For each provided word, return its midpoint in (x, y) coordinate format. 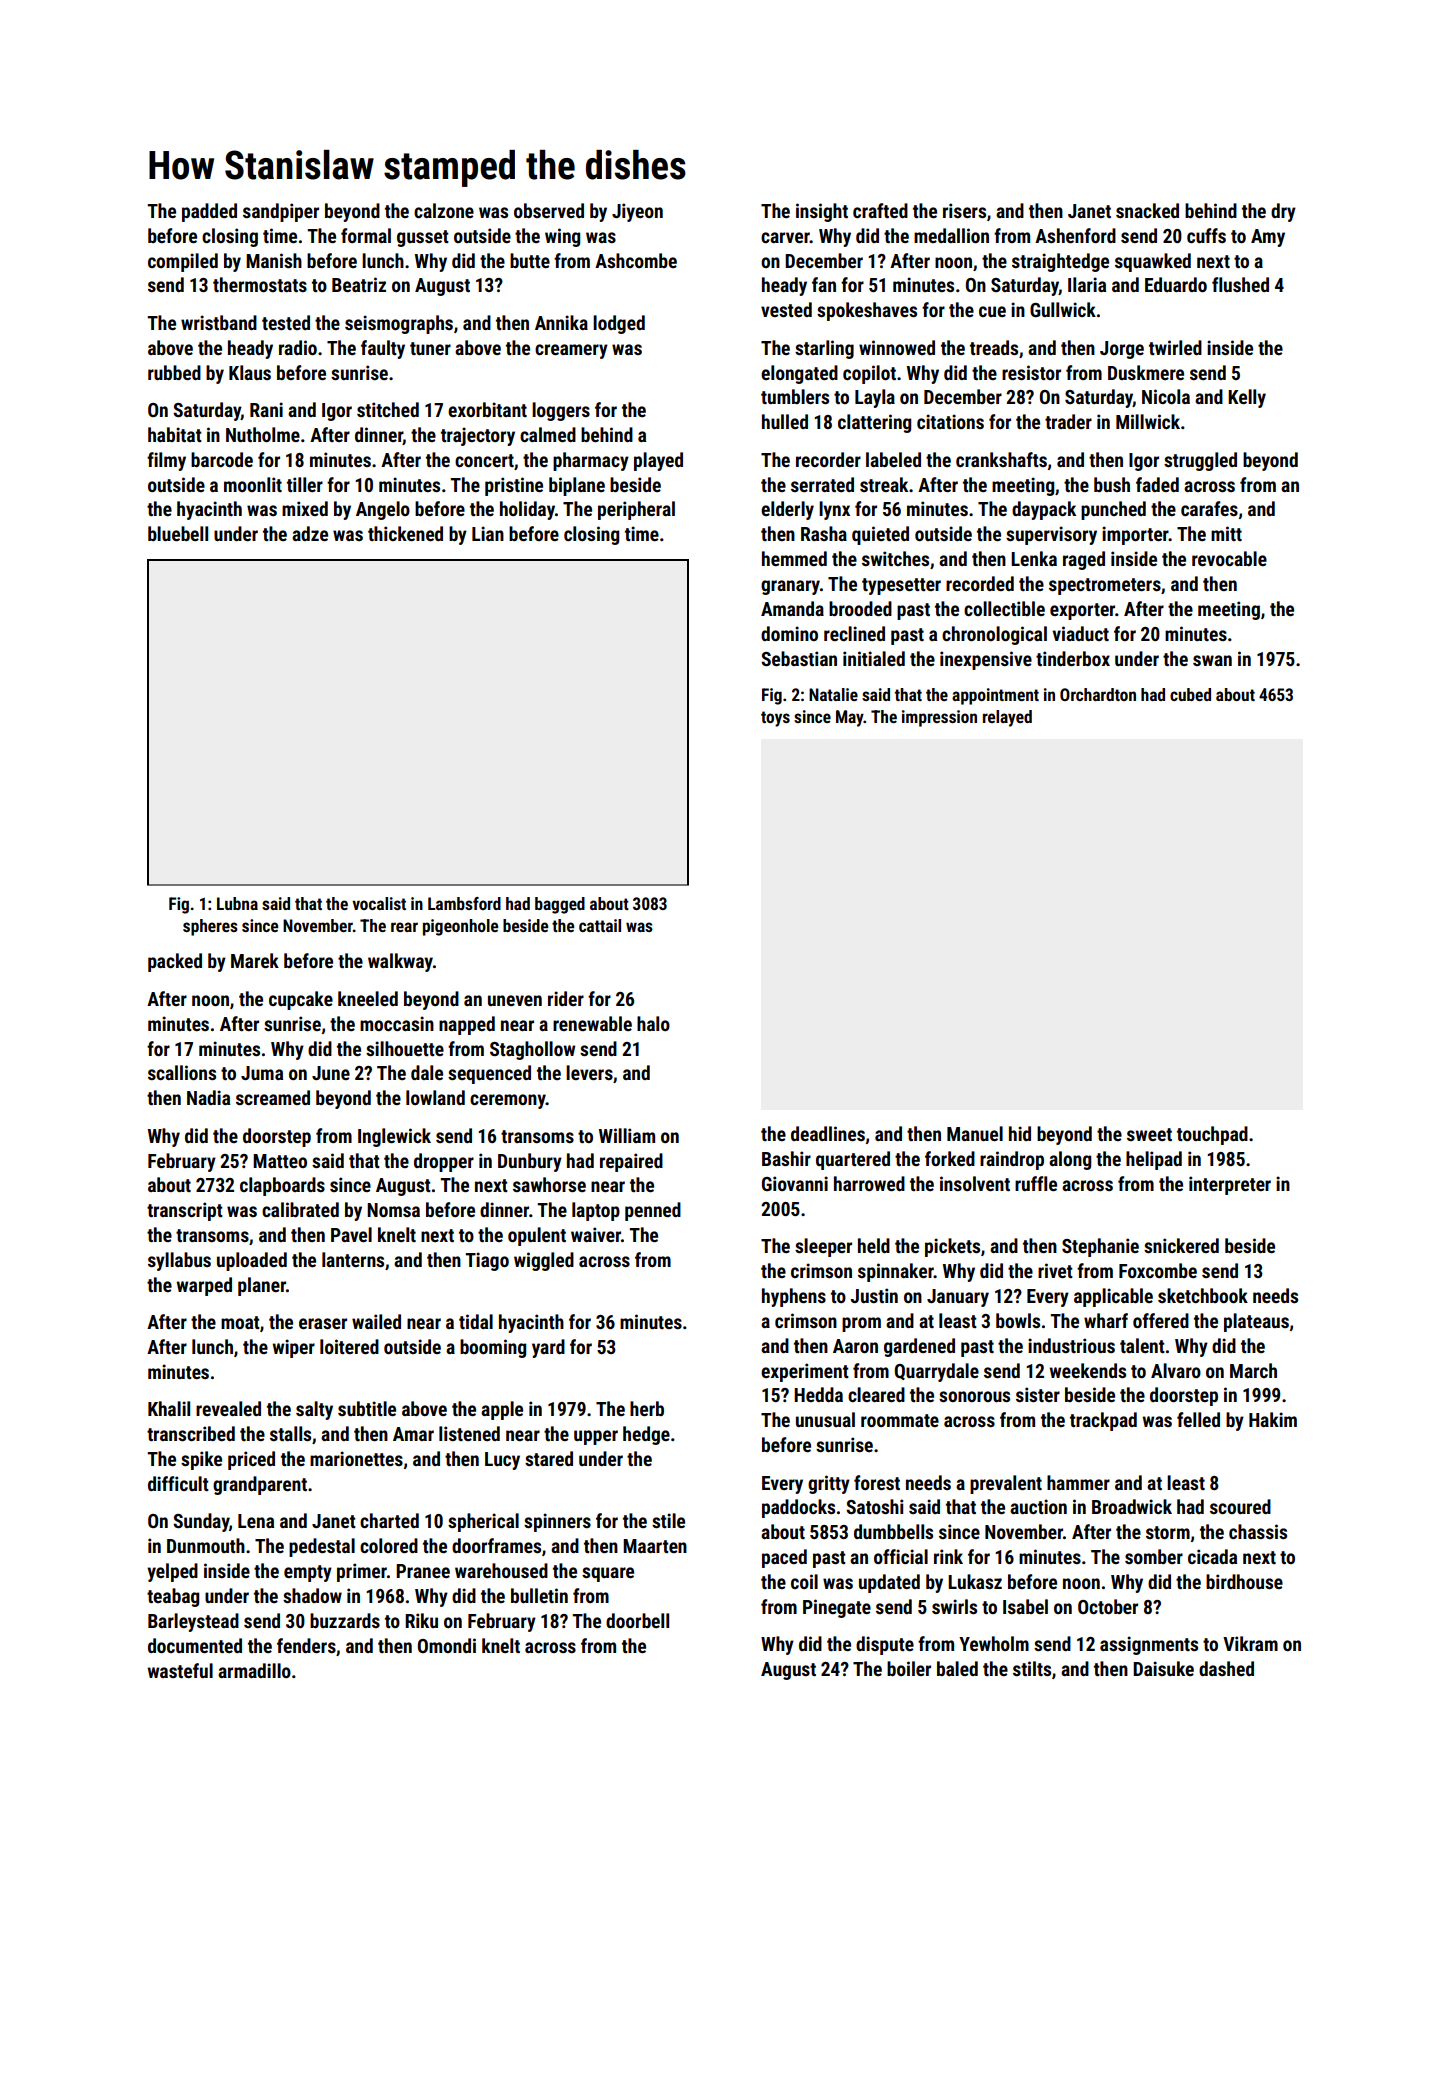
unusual (825, 1419)
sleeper (823, 1247)
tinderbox (1073, 658)
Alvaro (1176, 1370)
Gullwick (1063, 309)
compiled (183, 262)
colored (389, 1545)
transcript (185, 1211)
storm (1168, 1532)
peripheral (636, 510)
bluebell (178, 533)
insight (822, 212)
